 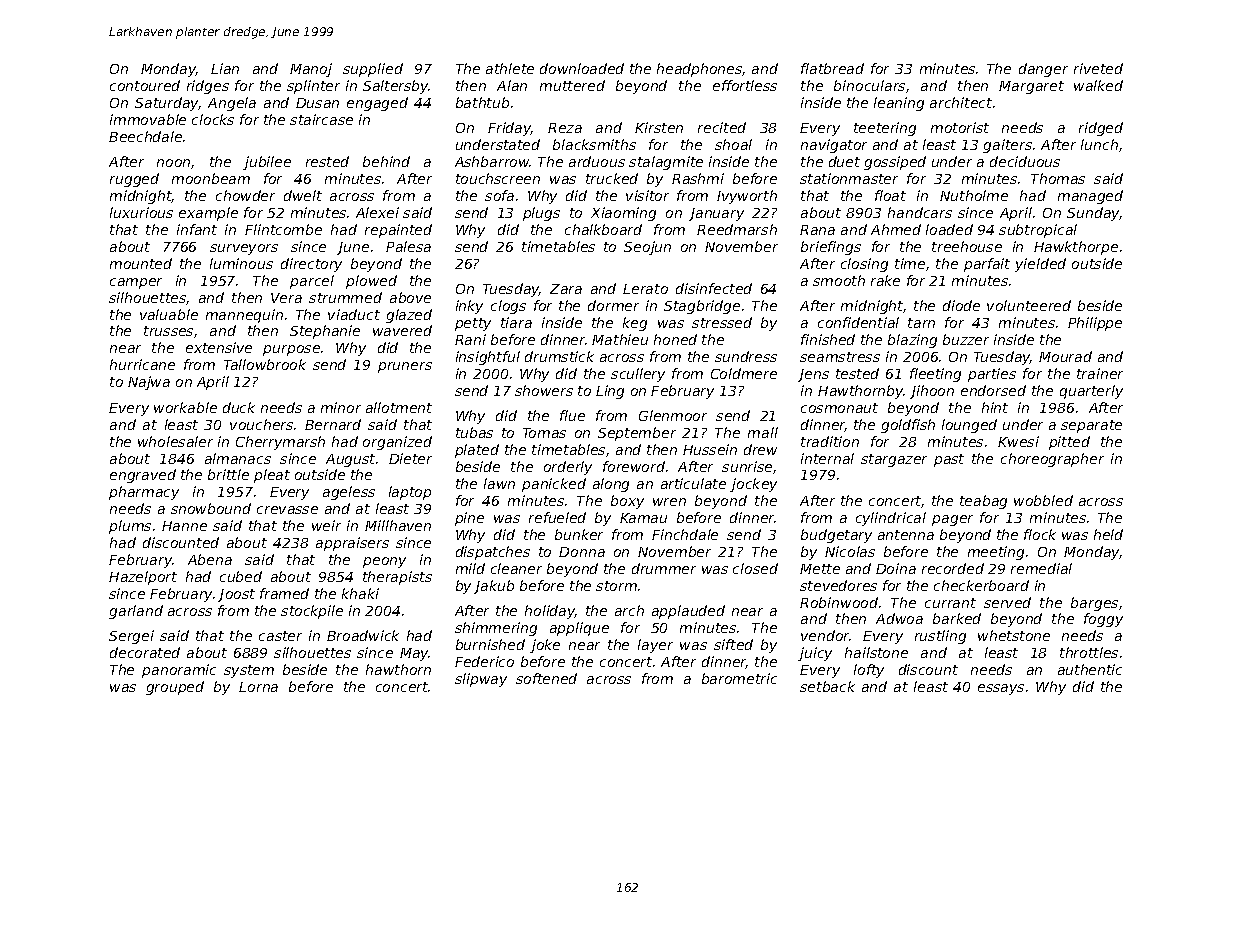 What do you see at coordinates (373, 70) in the page?
I see `supplied` at bounding box center [373, 70].
